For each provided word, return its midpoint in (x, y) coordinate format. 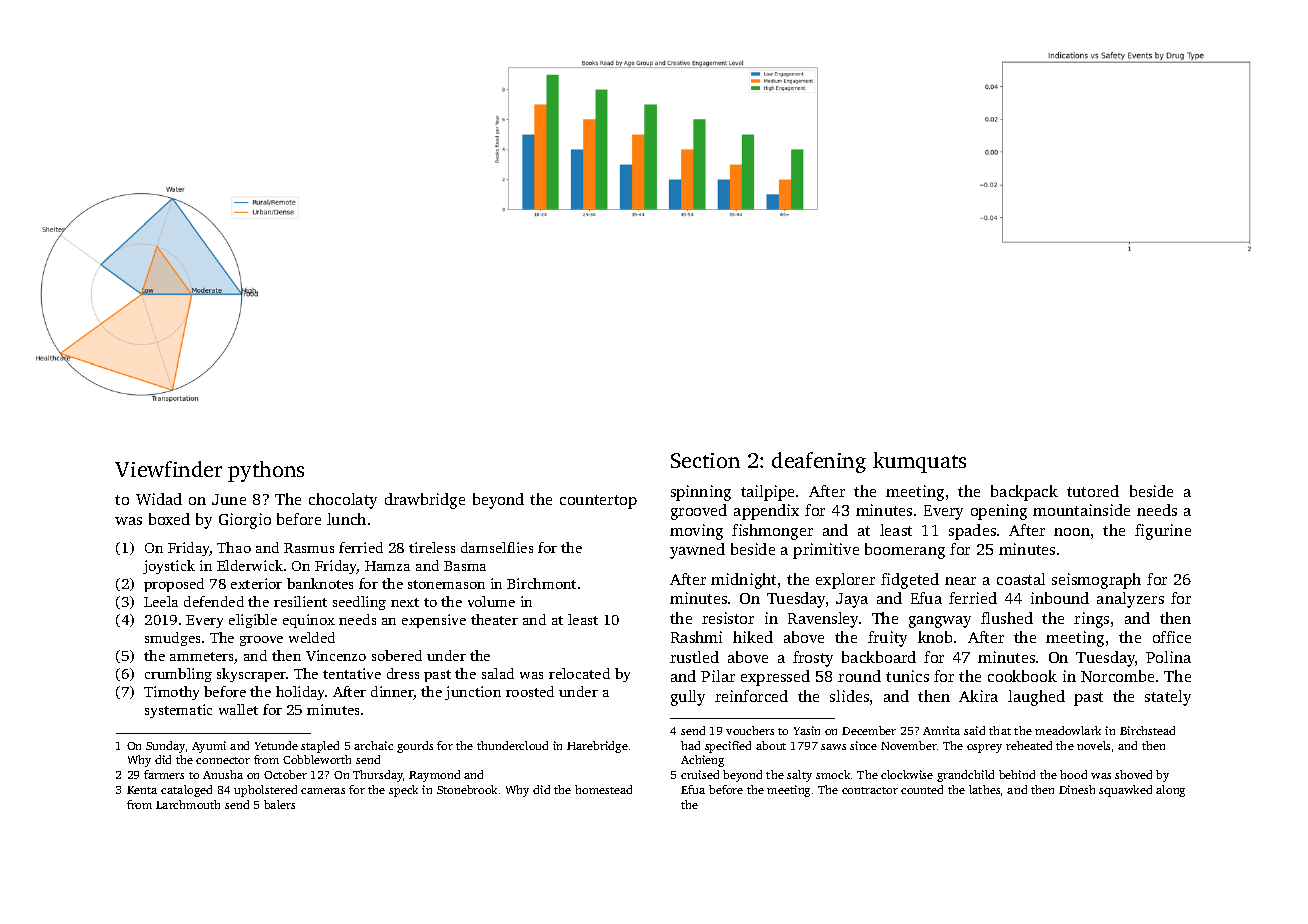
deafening (819, 462)
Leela (161, 601)
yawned (697, 551)
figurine (1163, 532)
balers (279, 804)
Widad (159, 499)
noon (1072, 532)
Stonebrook (467, 789)
